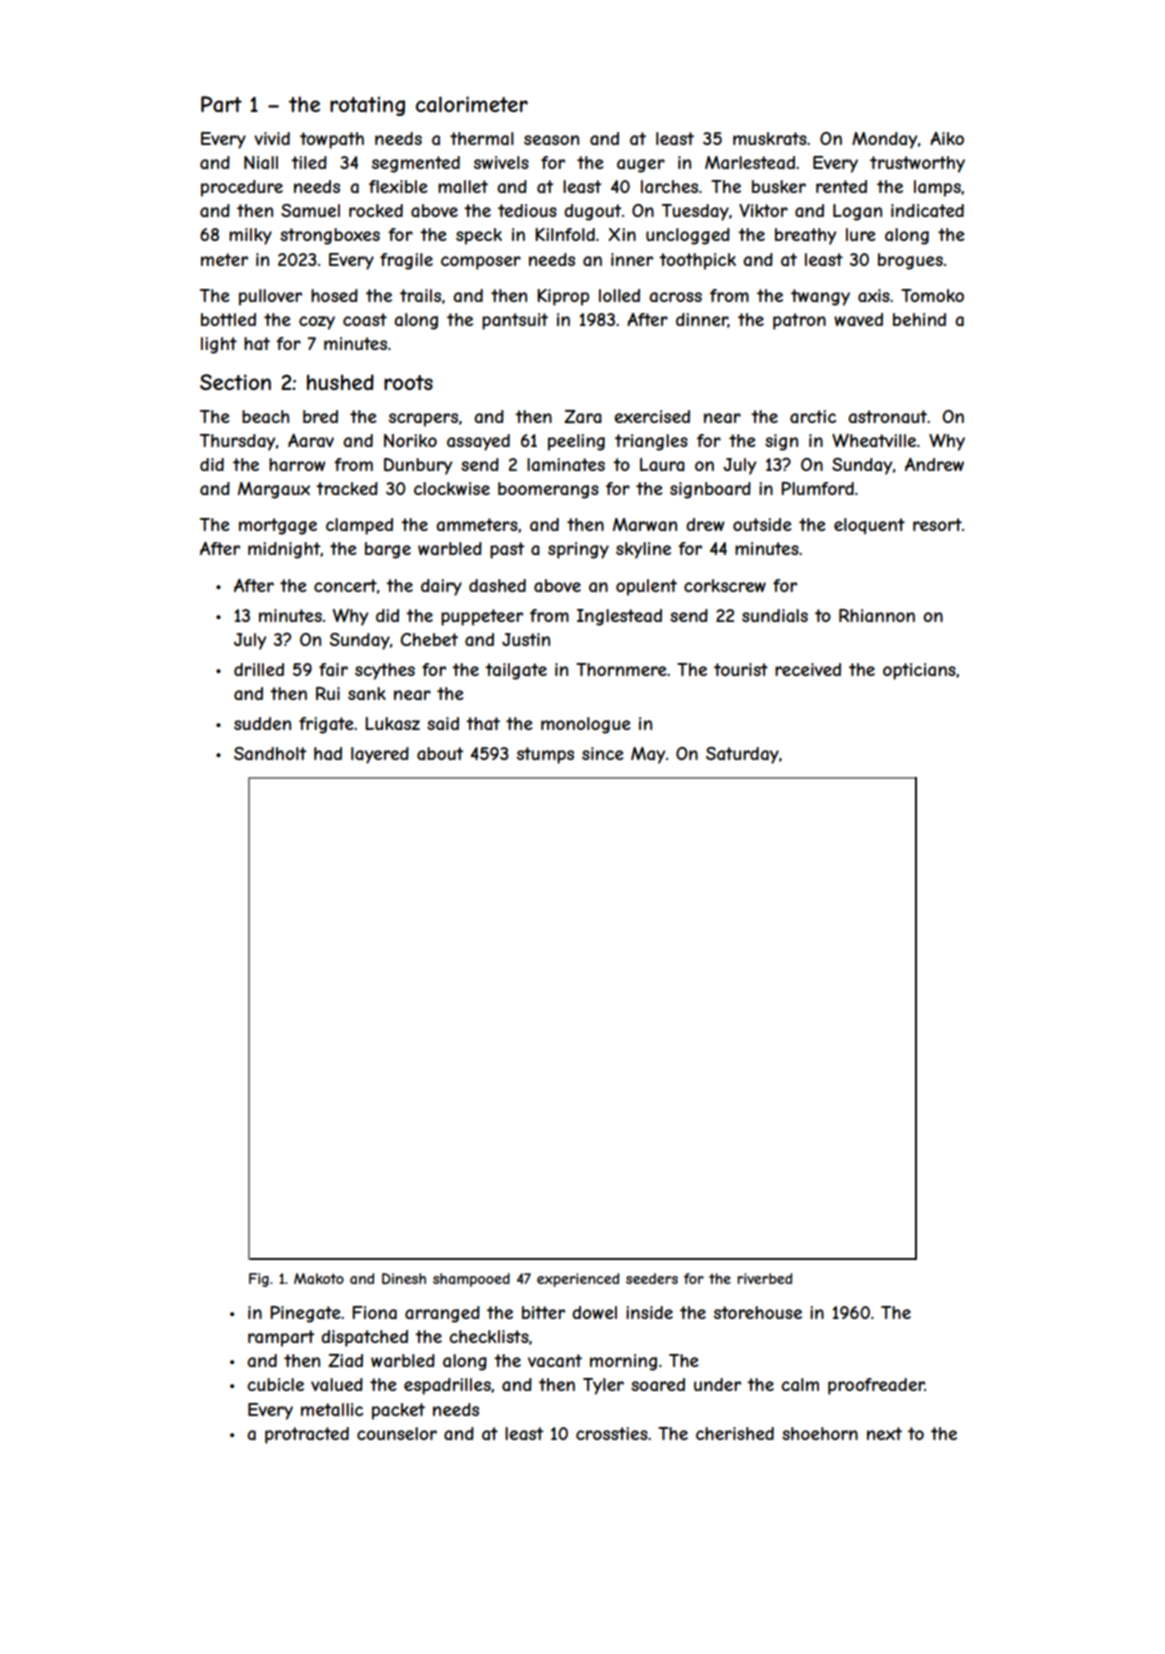 This screenshot has width=1165, height=1654. What do you see at coordinates (742, 755) in the screenshot?
I see `Saturday` at bounding box center [742, 755].
